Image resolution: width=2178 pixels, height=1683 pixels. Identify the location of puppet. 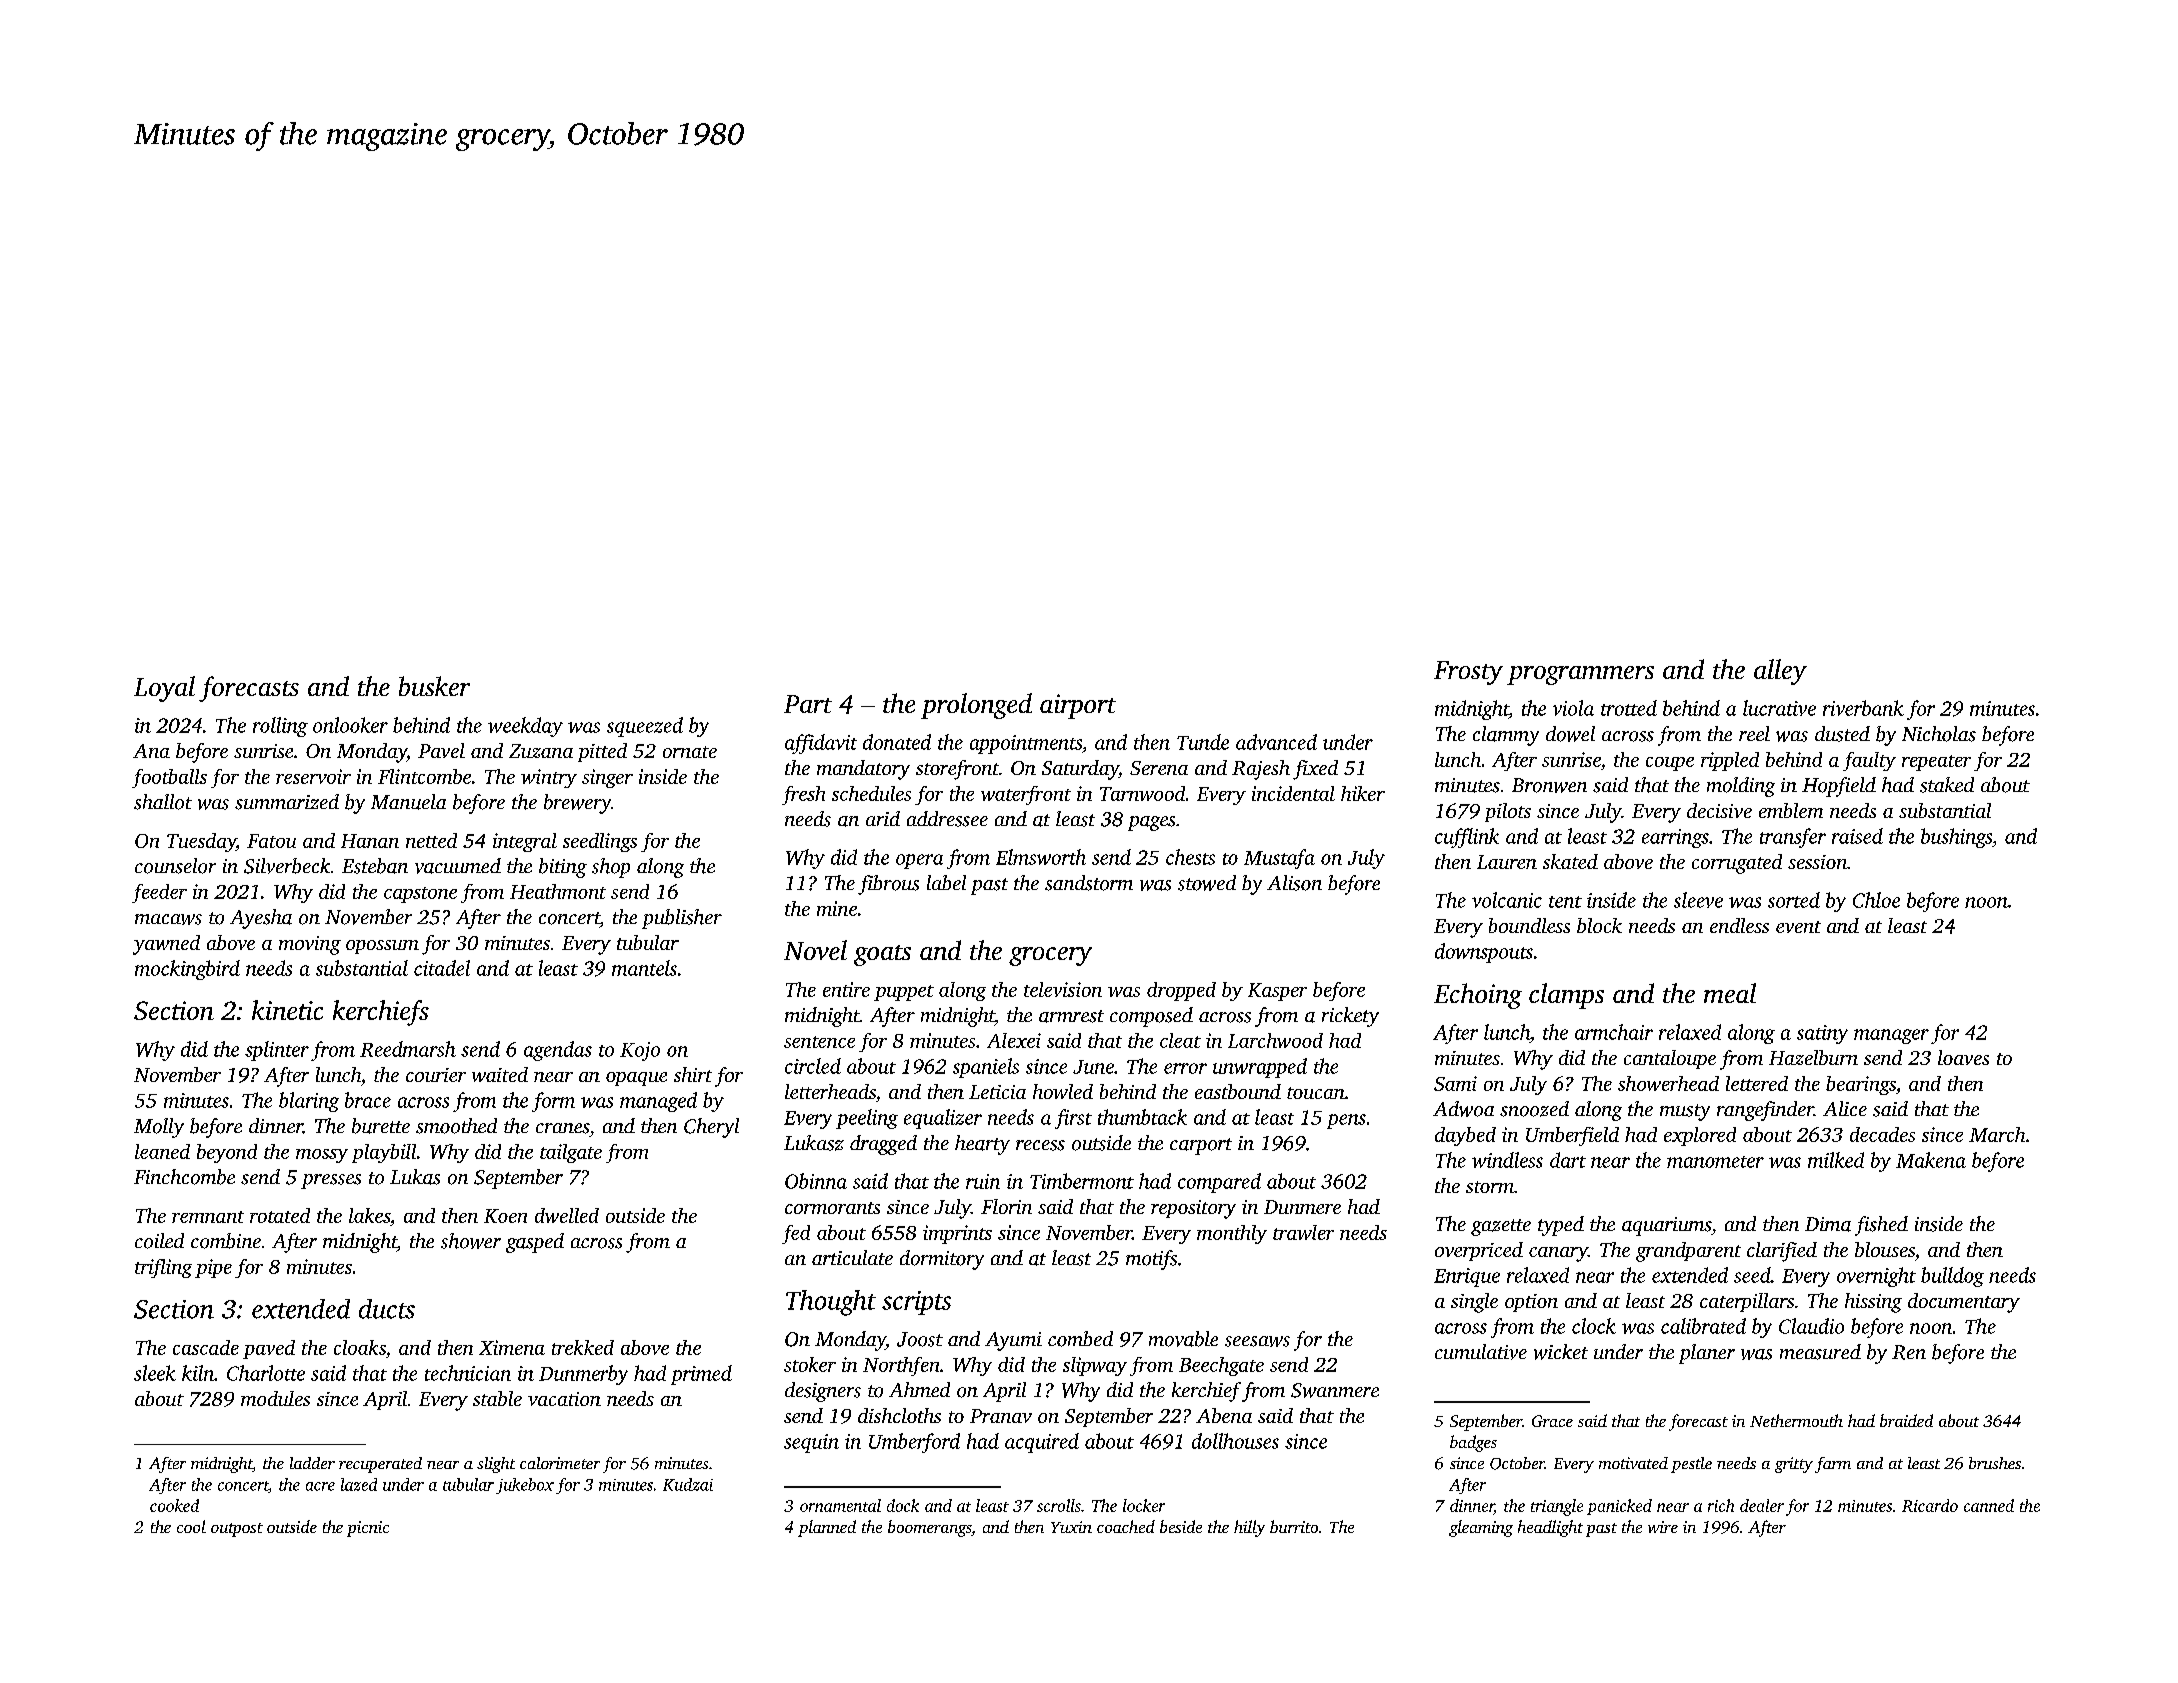
(904, 993).
